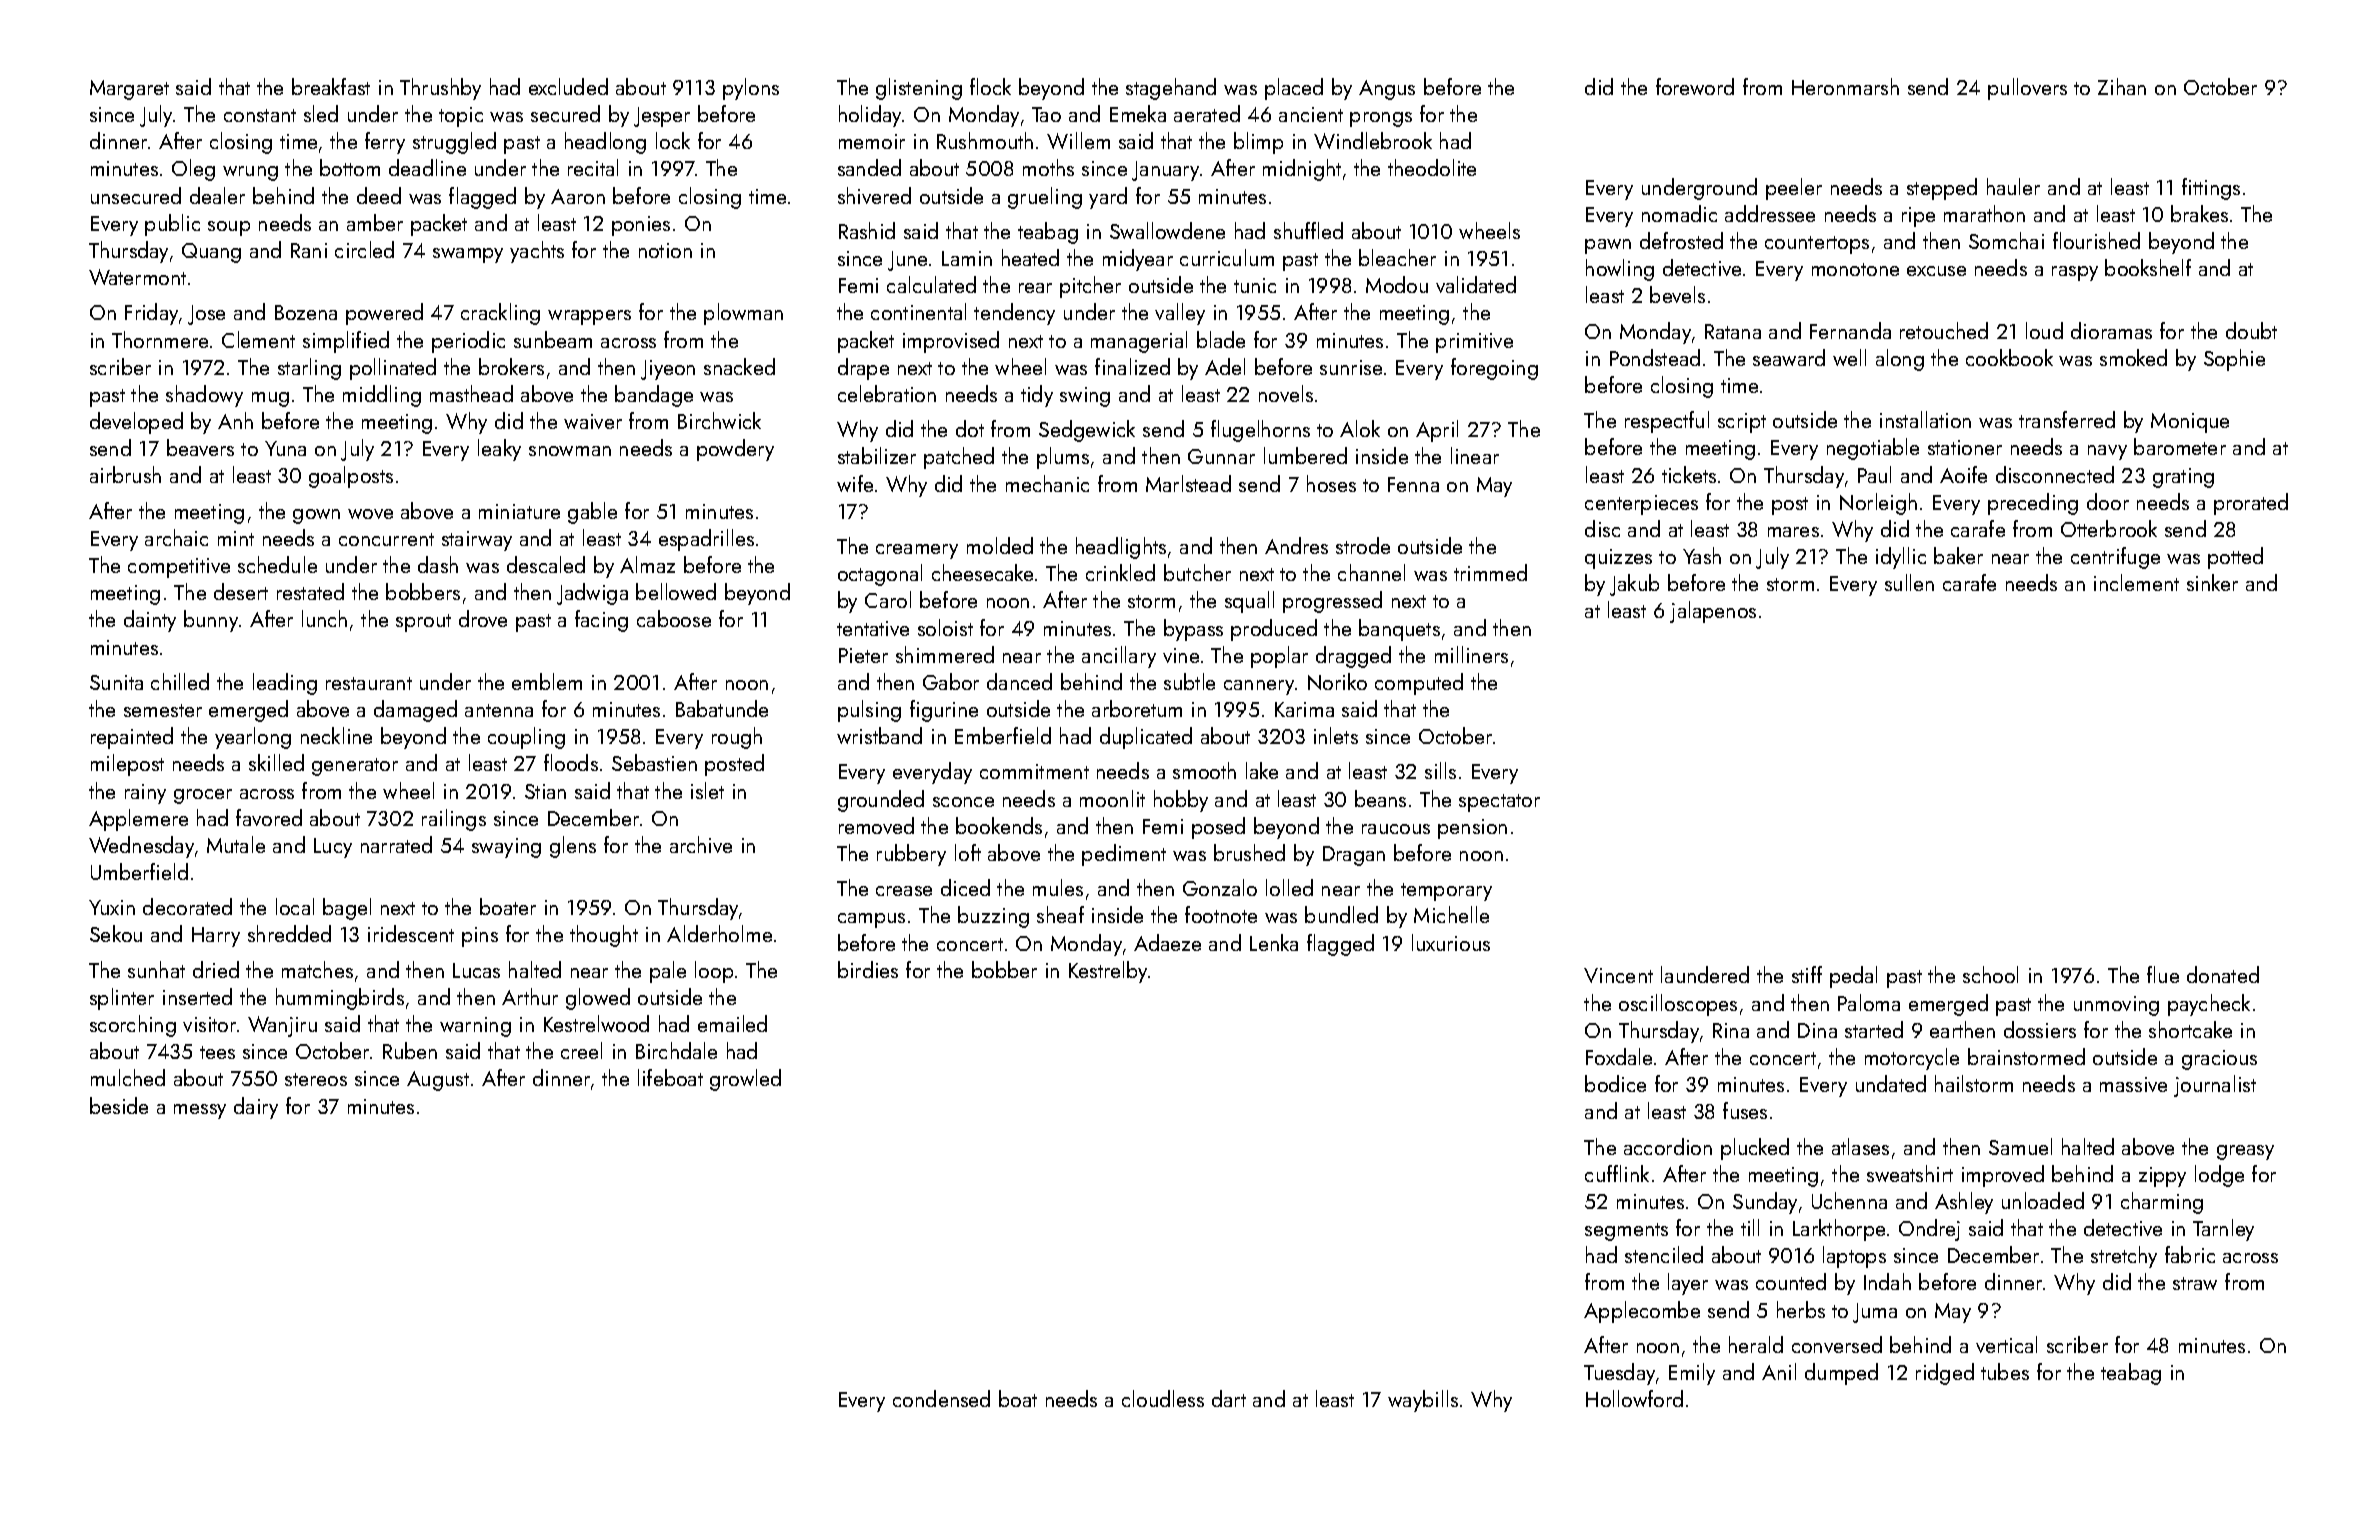 This screenshot has width=2380, height=1540. What do you see at coordinates (116, 933) in the screenshot?
I see `Sekou` at bounding box center [116, 933].
